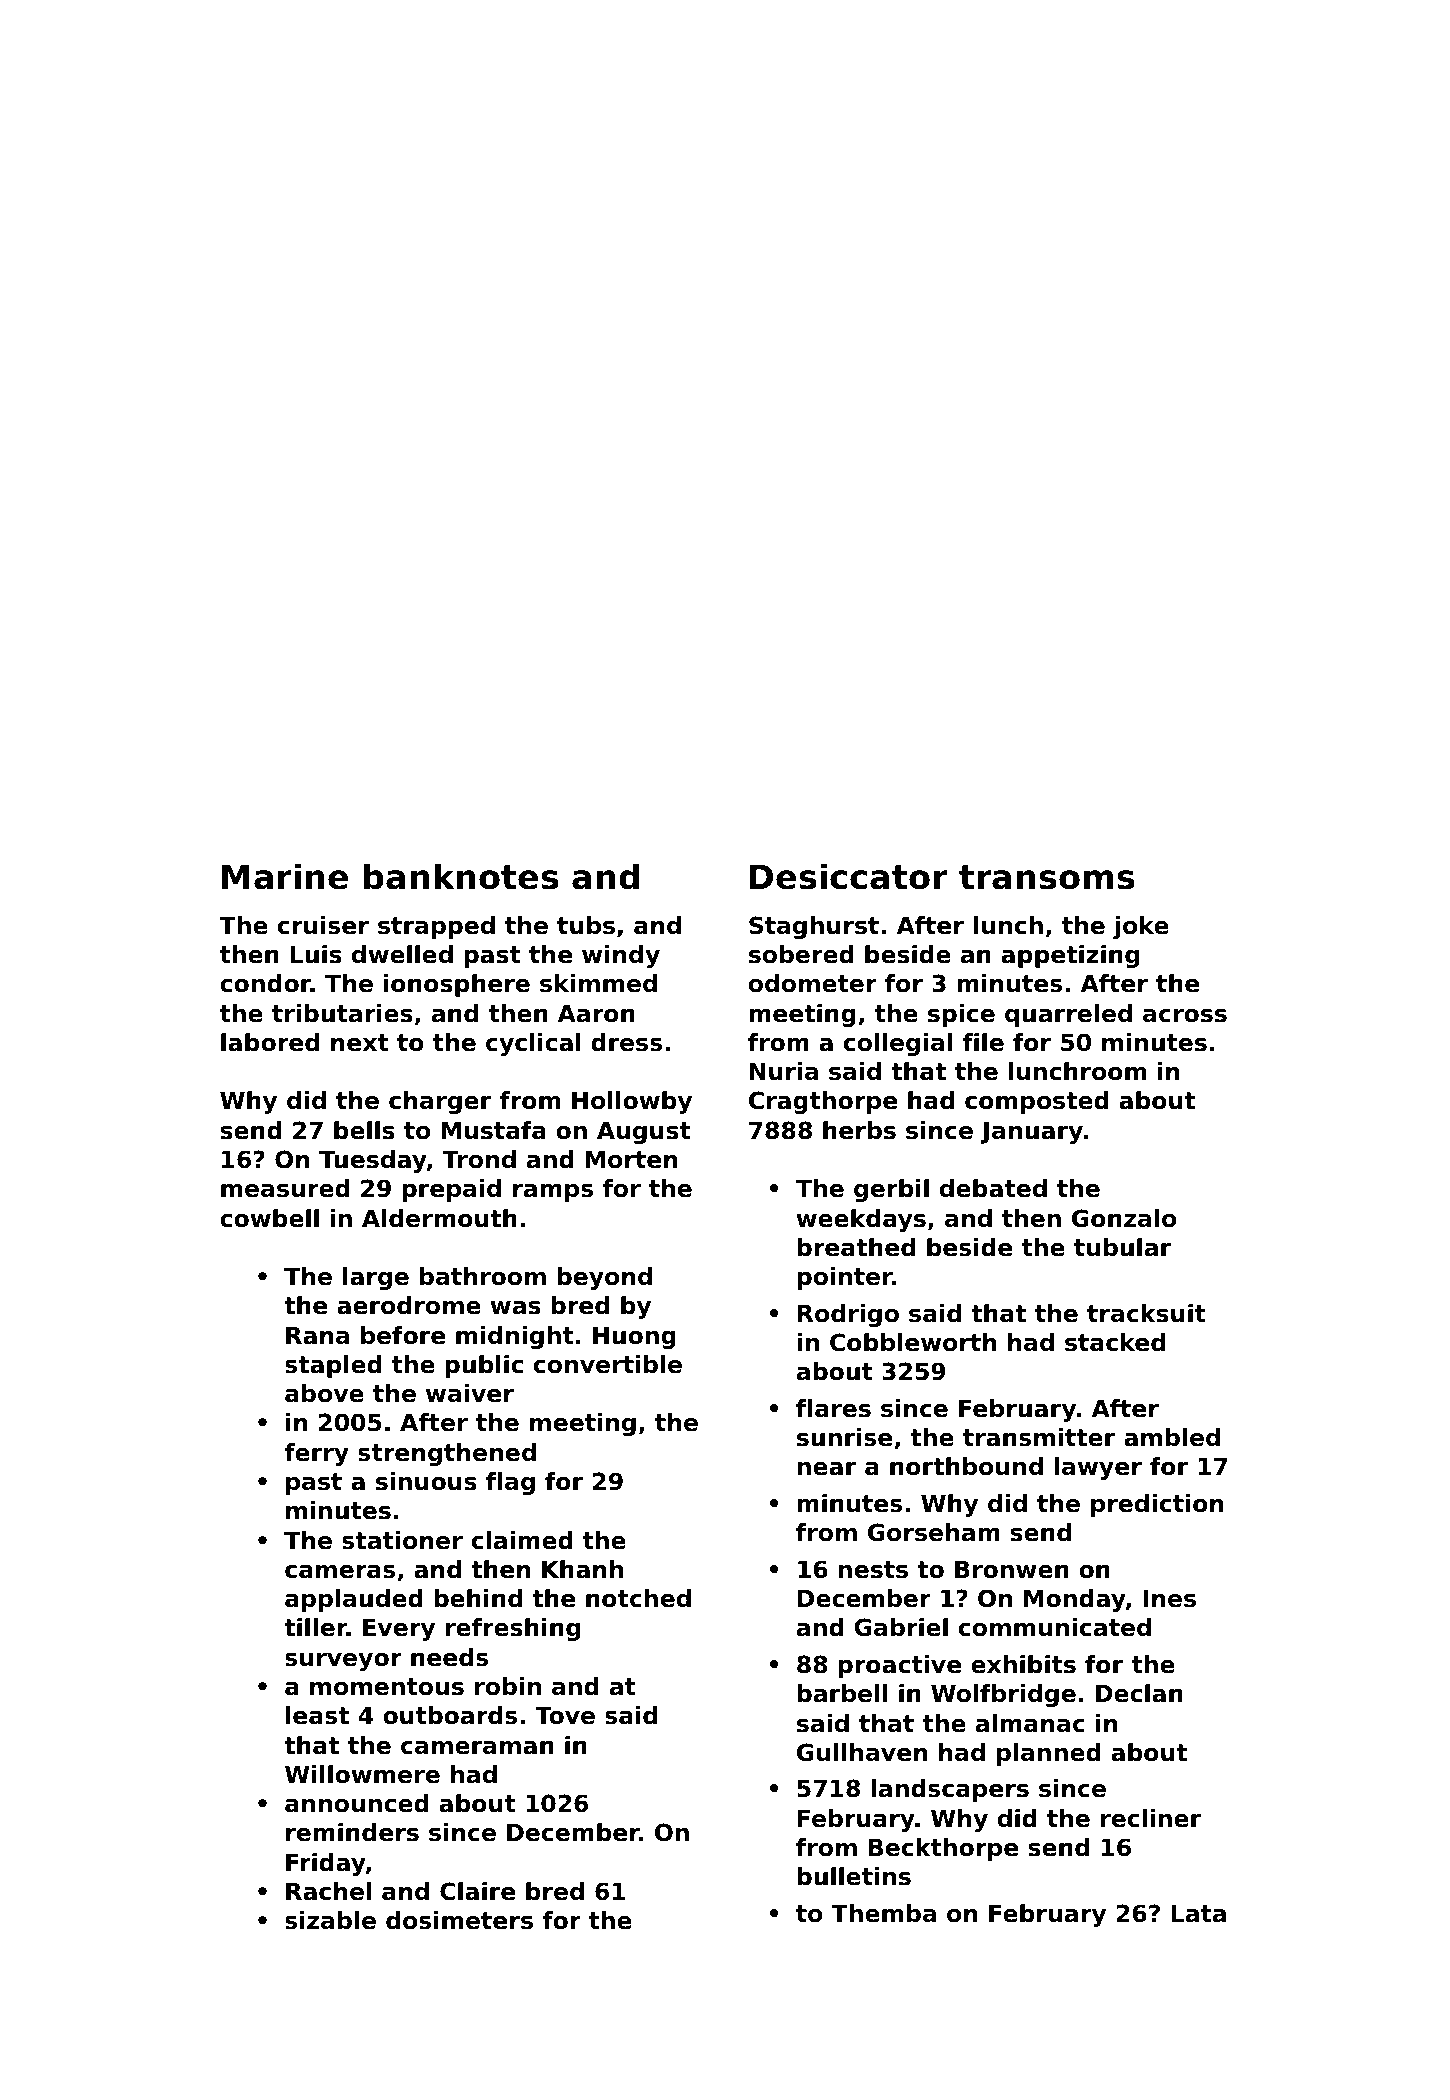  What do you see at coordinates (1172, 1437) in the image?
I see `ambled` at bounding box center [1172, 1437].
